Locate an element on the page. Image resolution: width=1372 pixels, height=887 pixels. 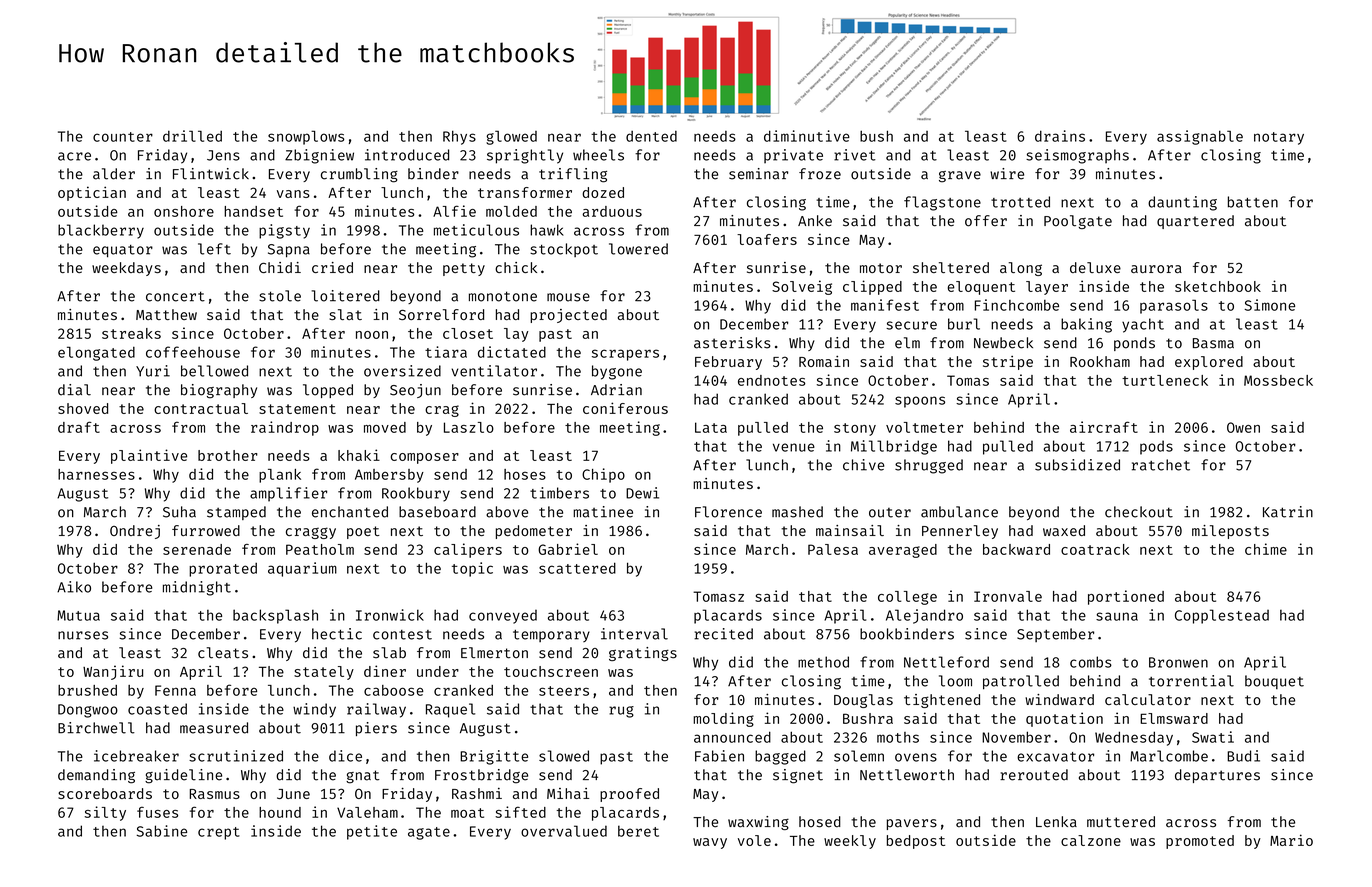
Matthew is located at coordinates (166, 314).
